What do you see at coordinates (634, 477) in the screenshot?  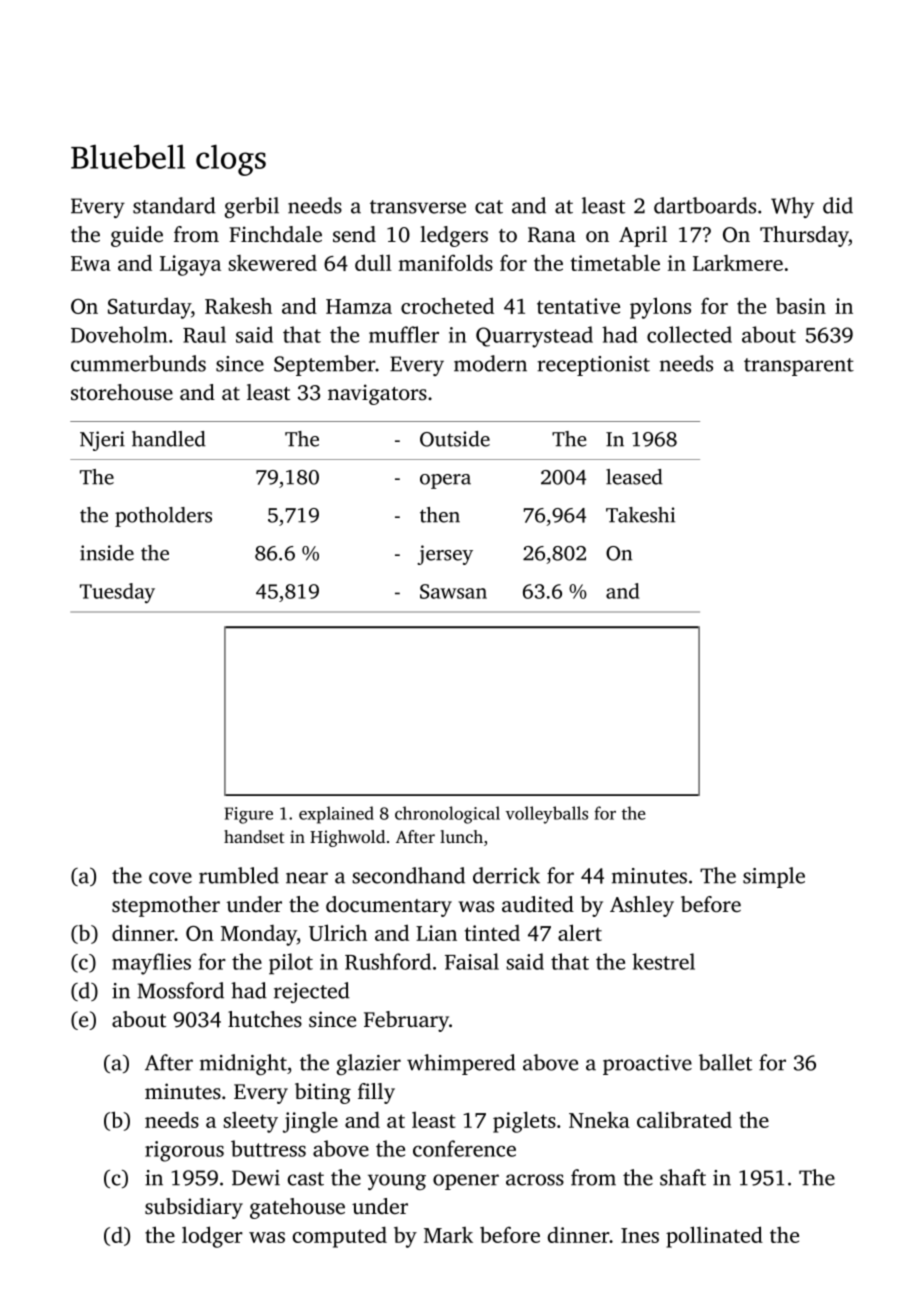 I see `leased` at bounding box center [634, 477].
